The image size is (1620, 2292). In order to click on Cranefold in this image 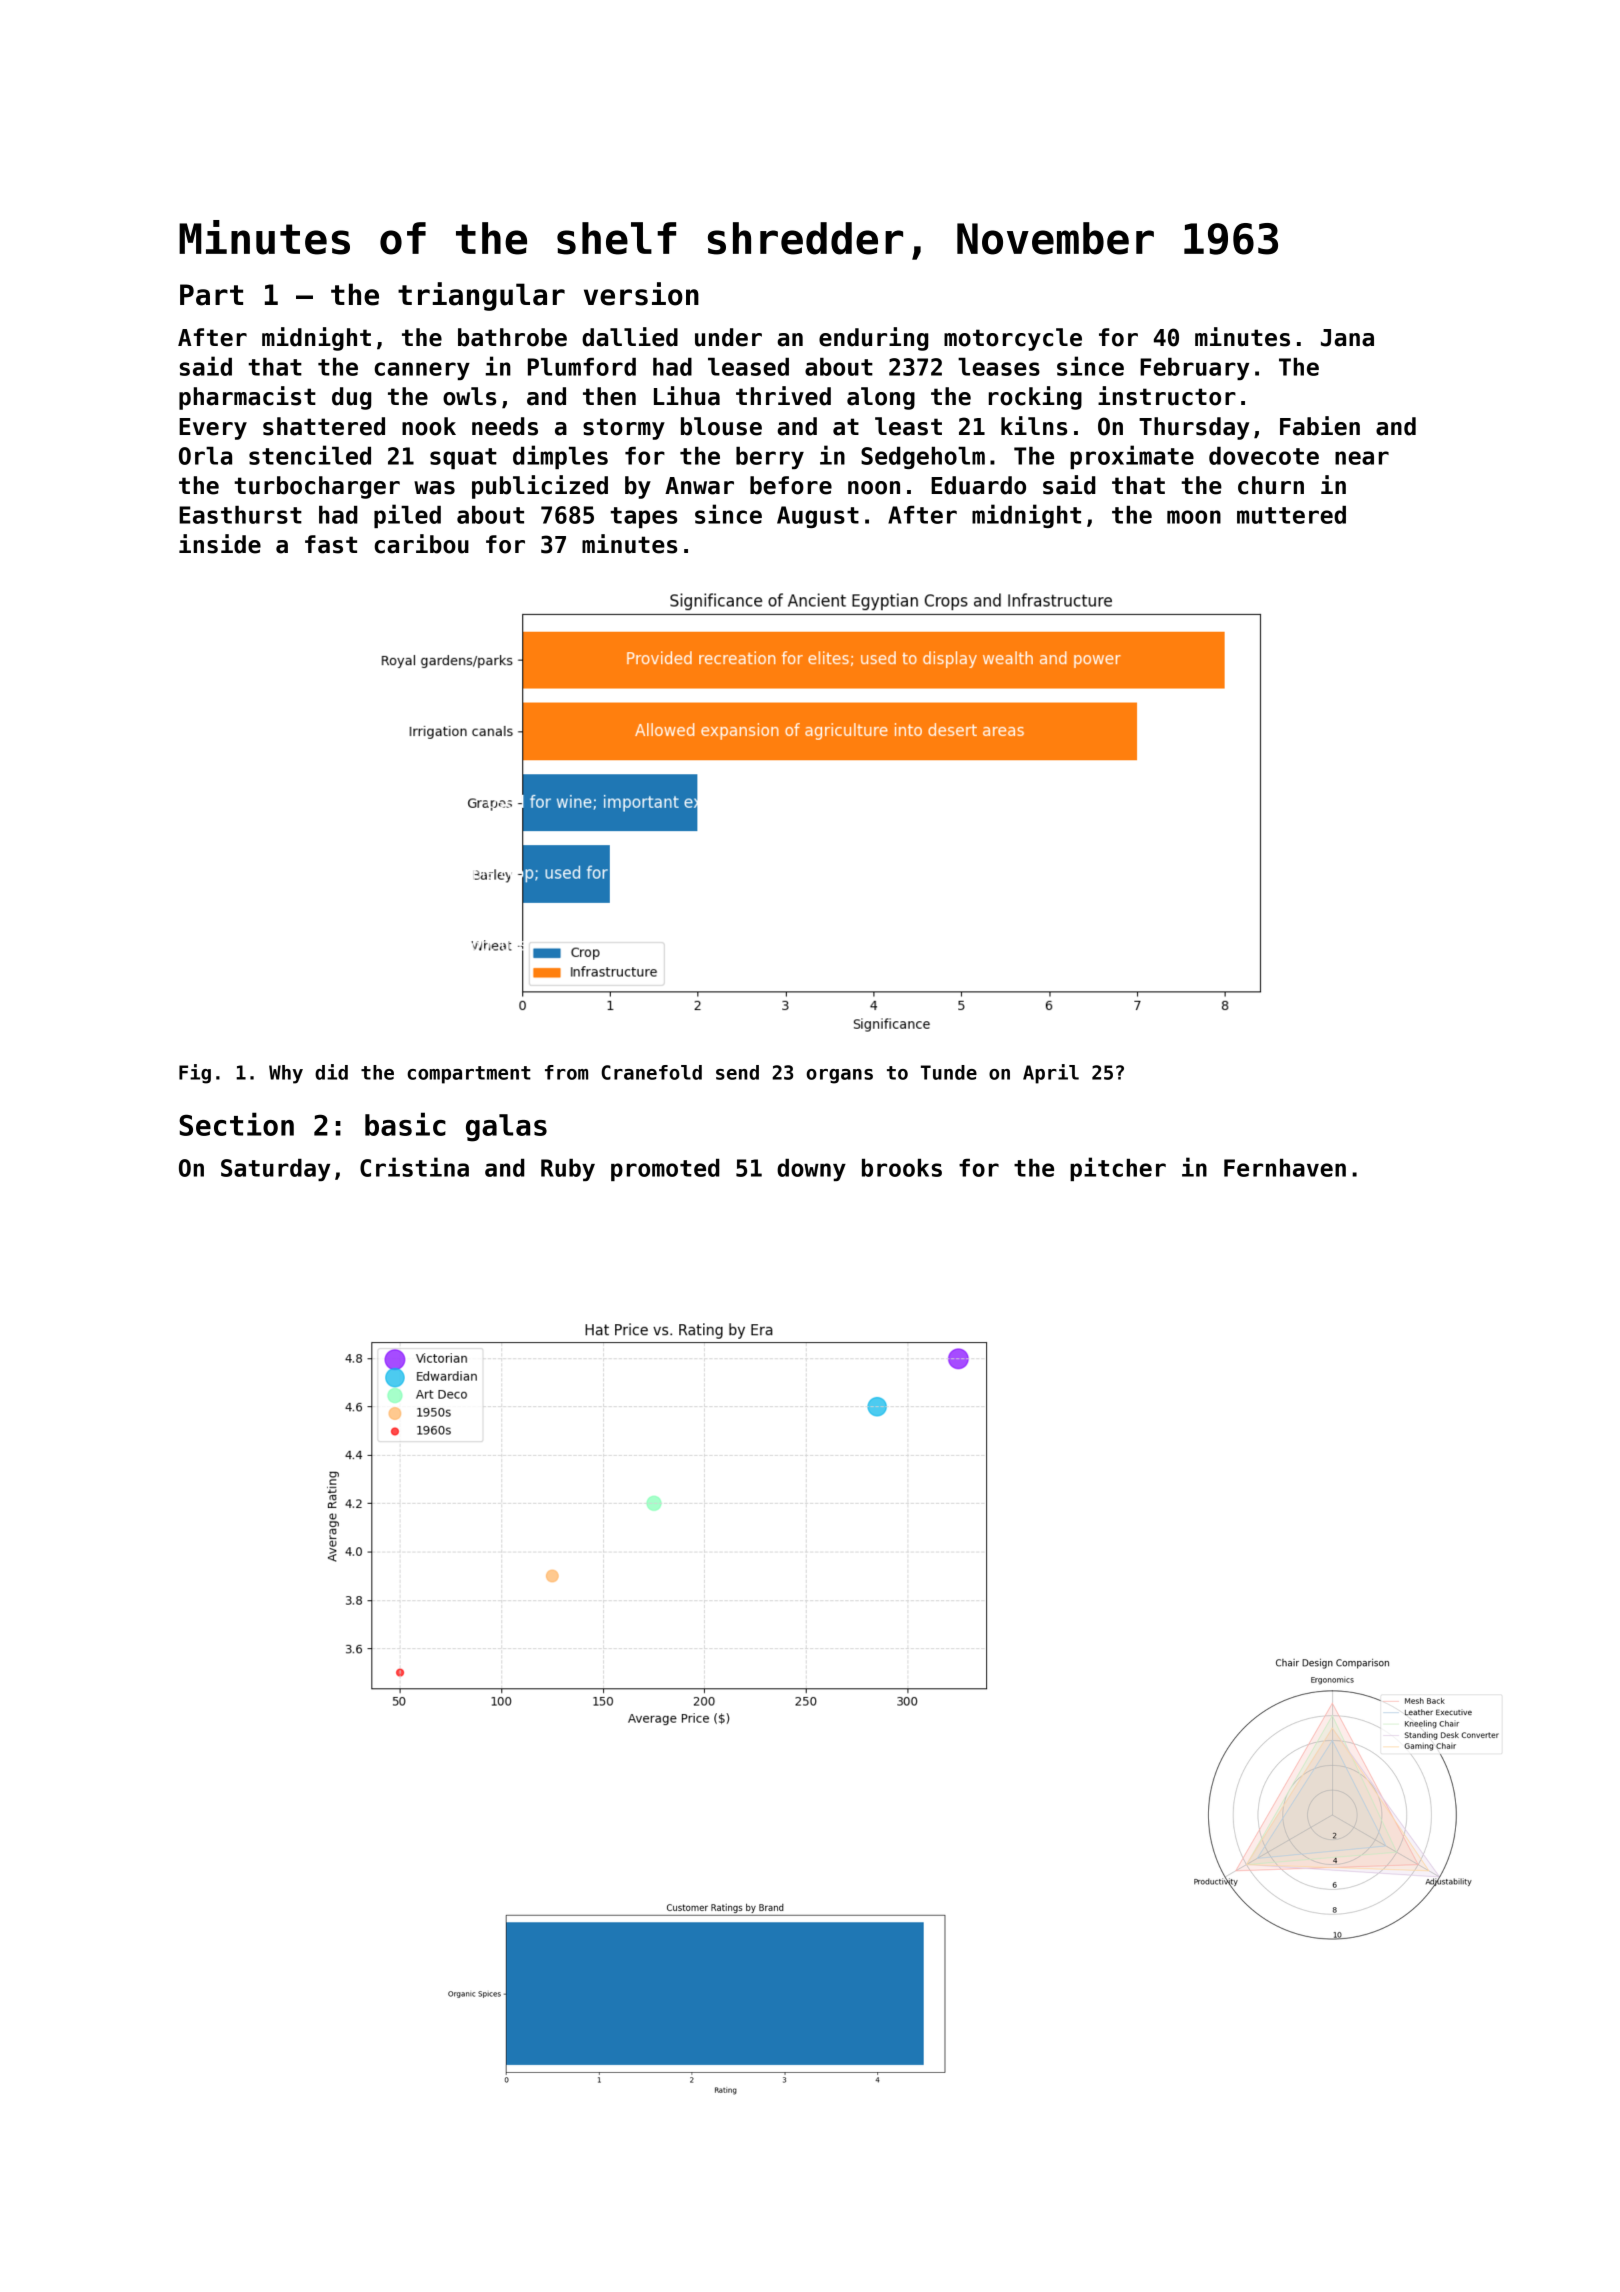, I will do `click(651, 1072)`.
